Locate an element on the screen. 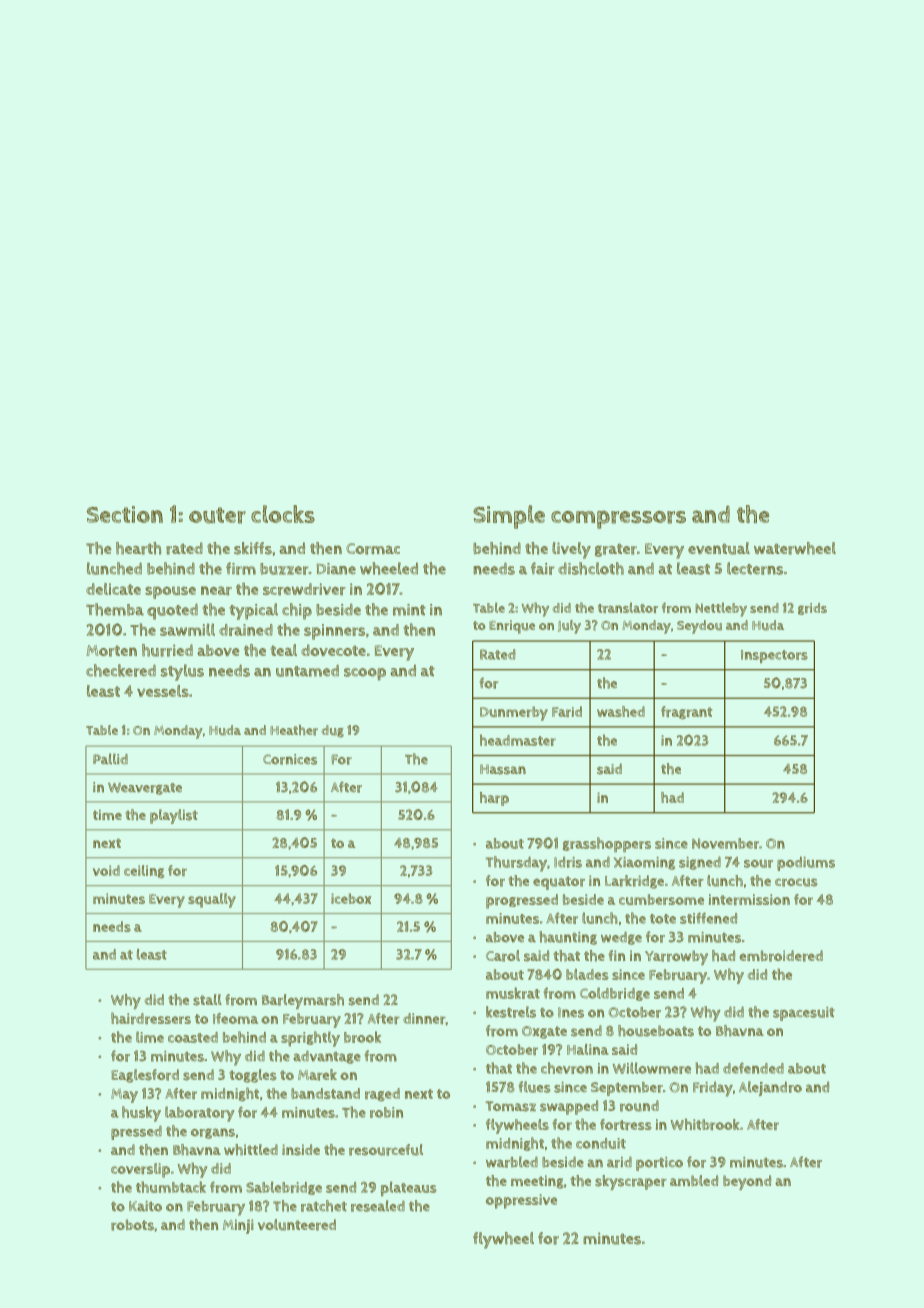 Image resolution: width=924 pixels, height=1308 pixels. beyond is located at coordinates (747, 1182).
